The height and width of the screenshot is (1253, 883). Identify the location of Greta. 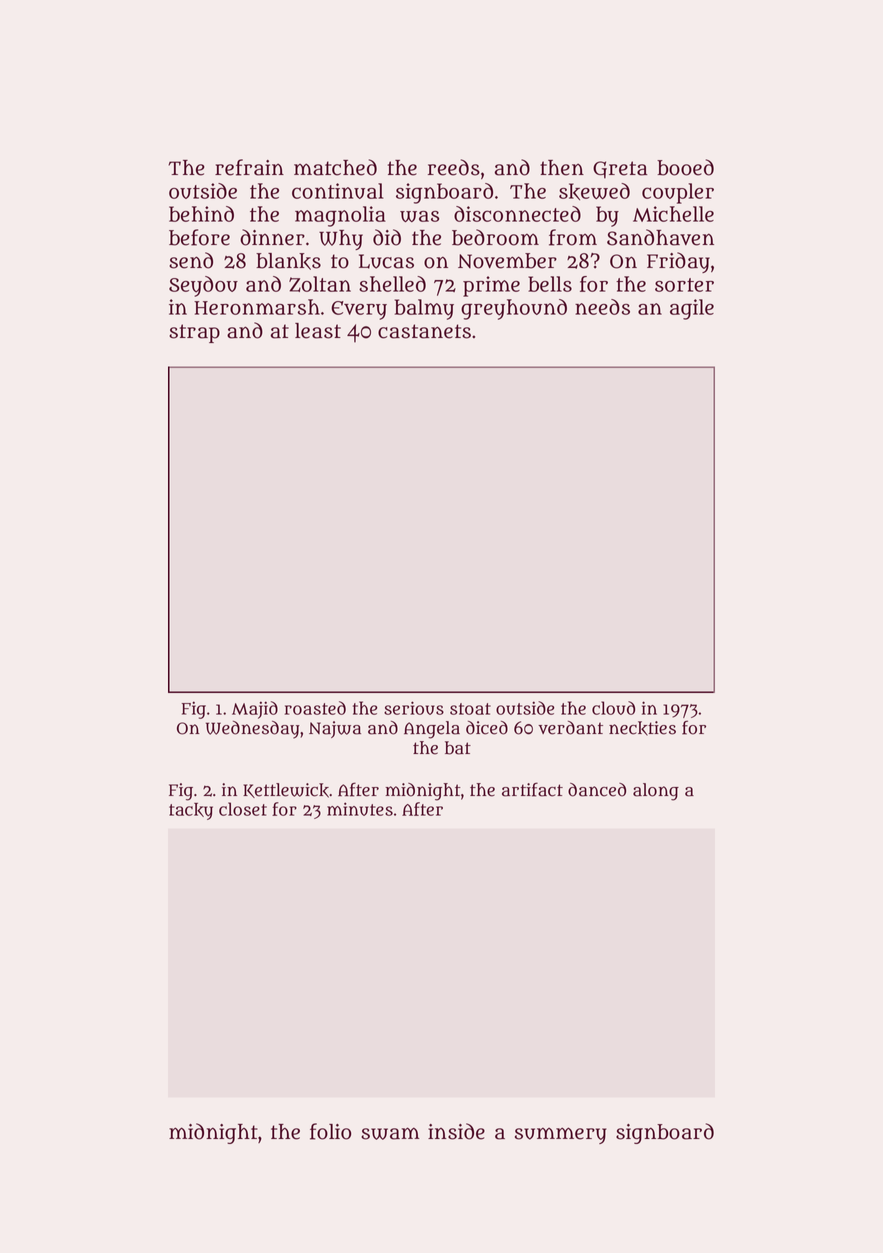
(620, 170).
